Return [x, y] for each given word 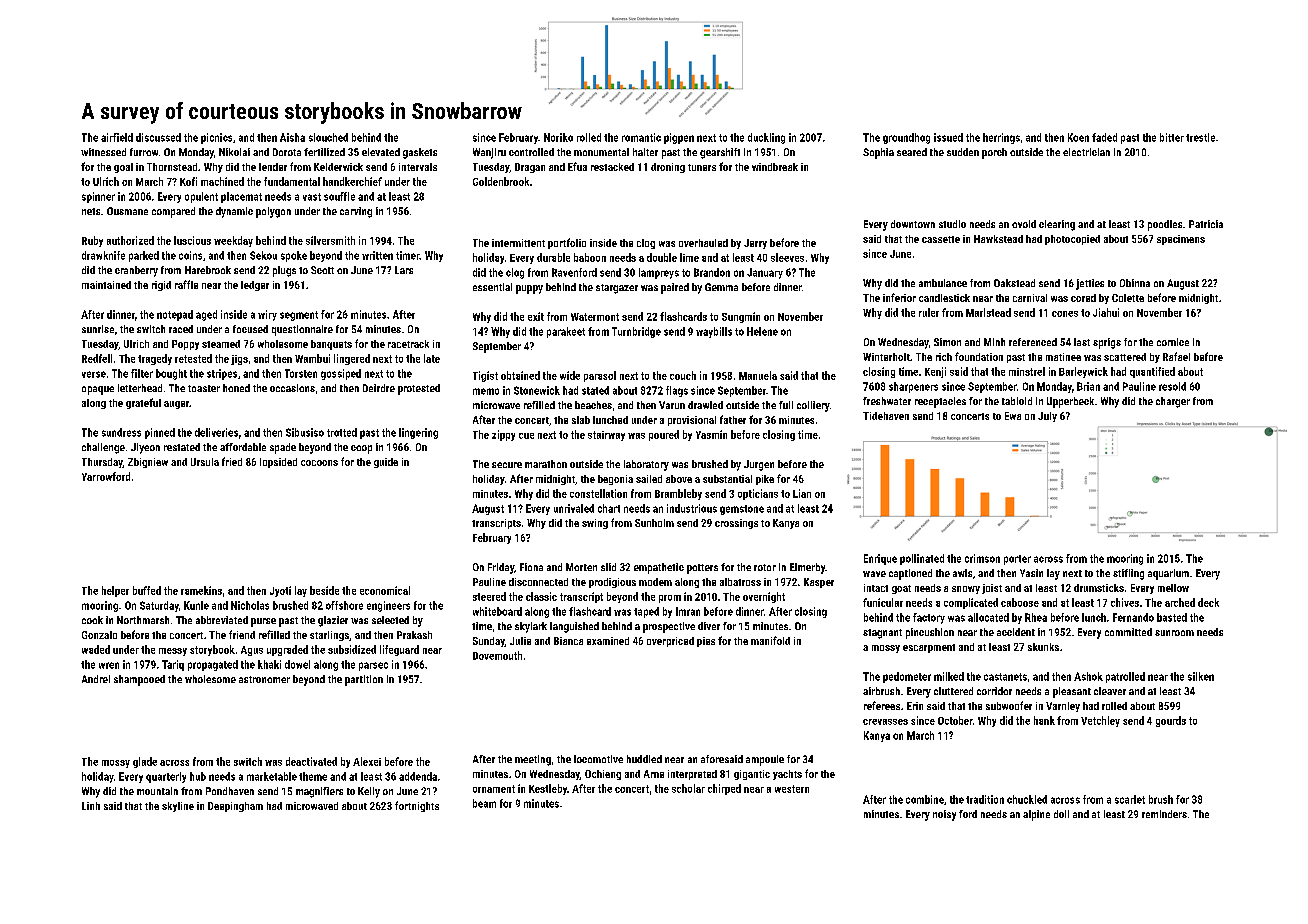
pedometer [907, 677]
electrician [1086, 152]
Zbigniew [148, 463]
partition [364, 680]
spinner [98, 197]
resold [1172, 386]
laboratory [646, 465]
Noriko [558, 137]
